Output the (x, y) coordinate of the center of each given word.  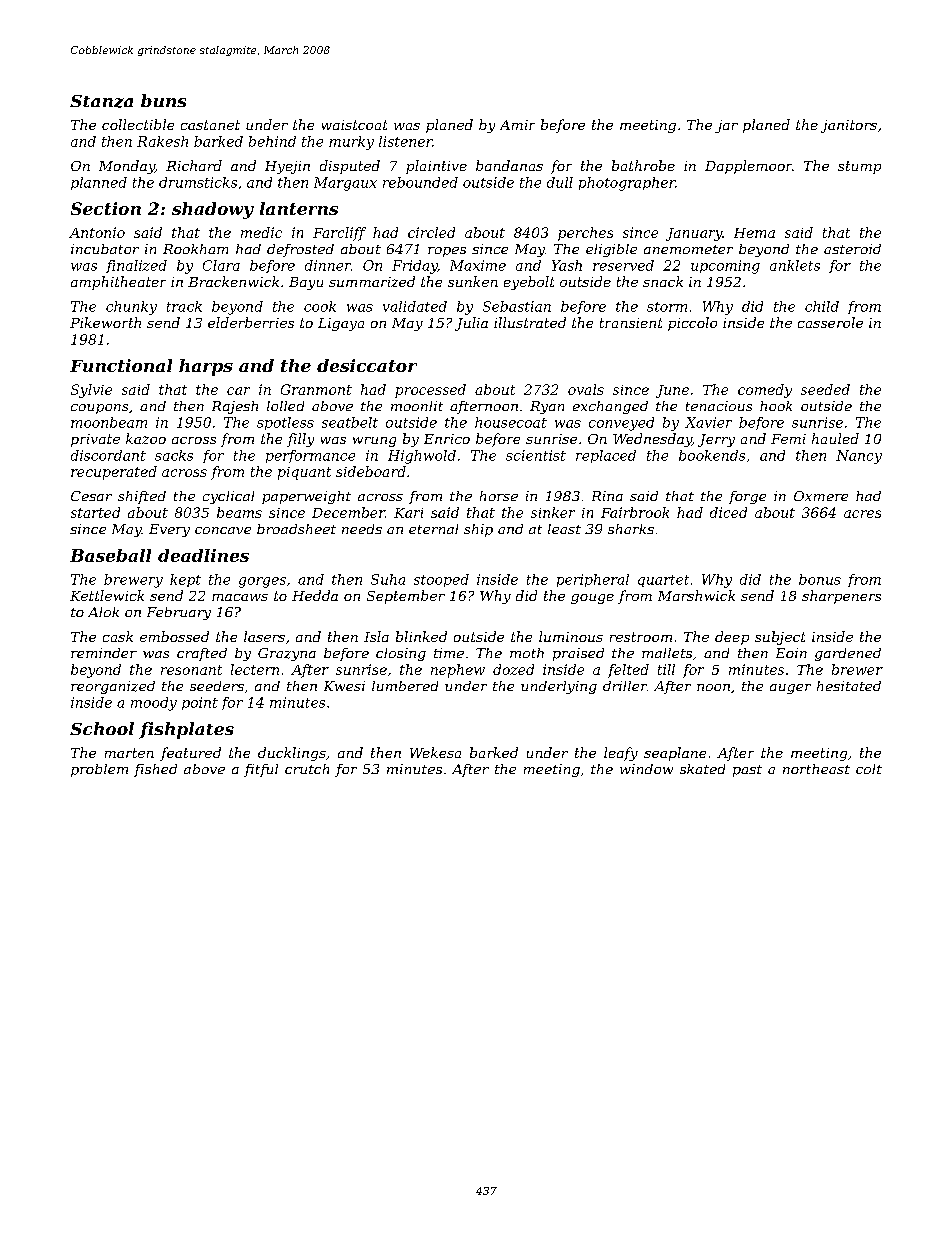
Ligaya (341, 324)
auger (790, 689)
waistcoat (354, 125)
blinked (421, 636)
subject (780, 638)
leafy (621, 754)
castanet (210, 125)
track (184, 306)
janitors (849, 126)
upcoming (725, 267)
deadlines (203, 555)
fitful (261, 770)
